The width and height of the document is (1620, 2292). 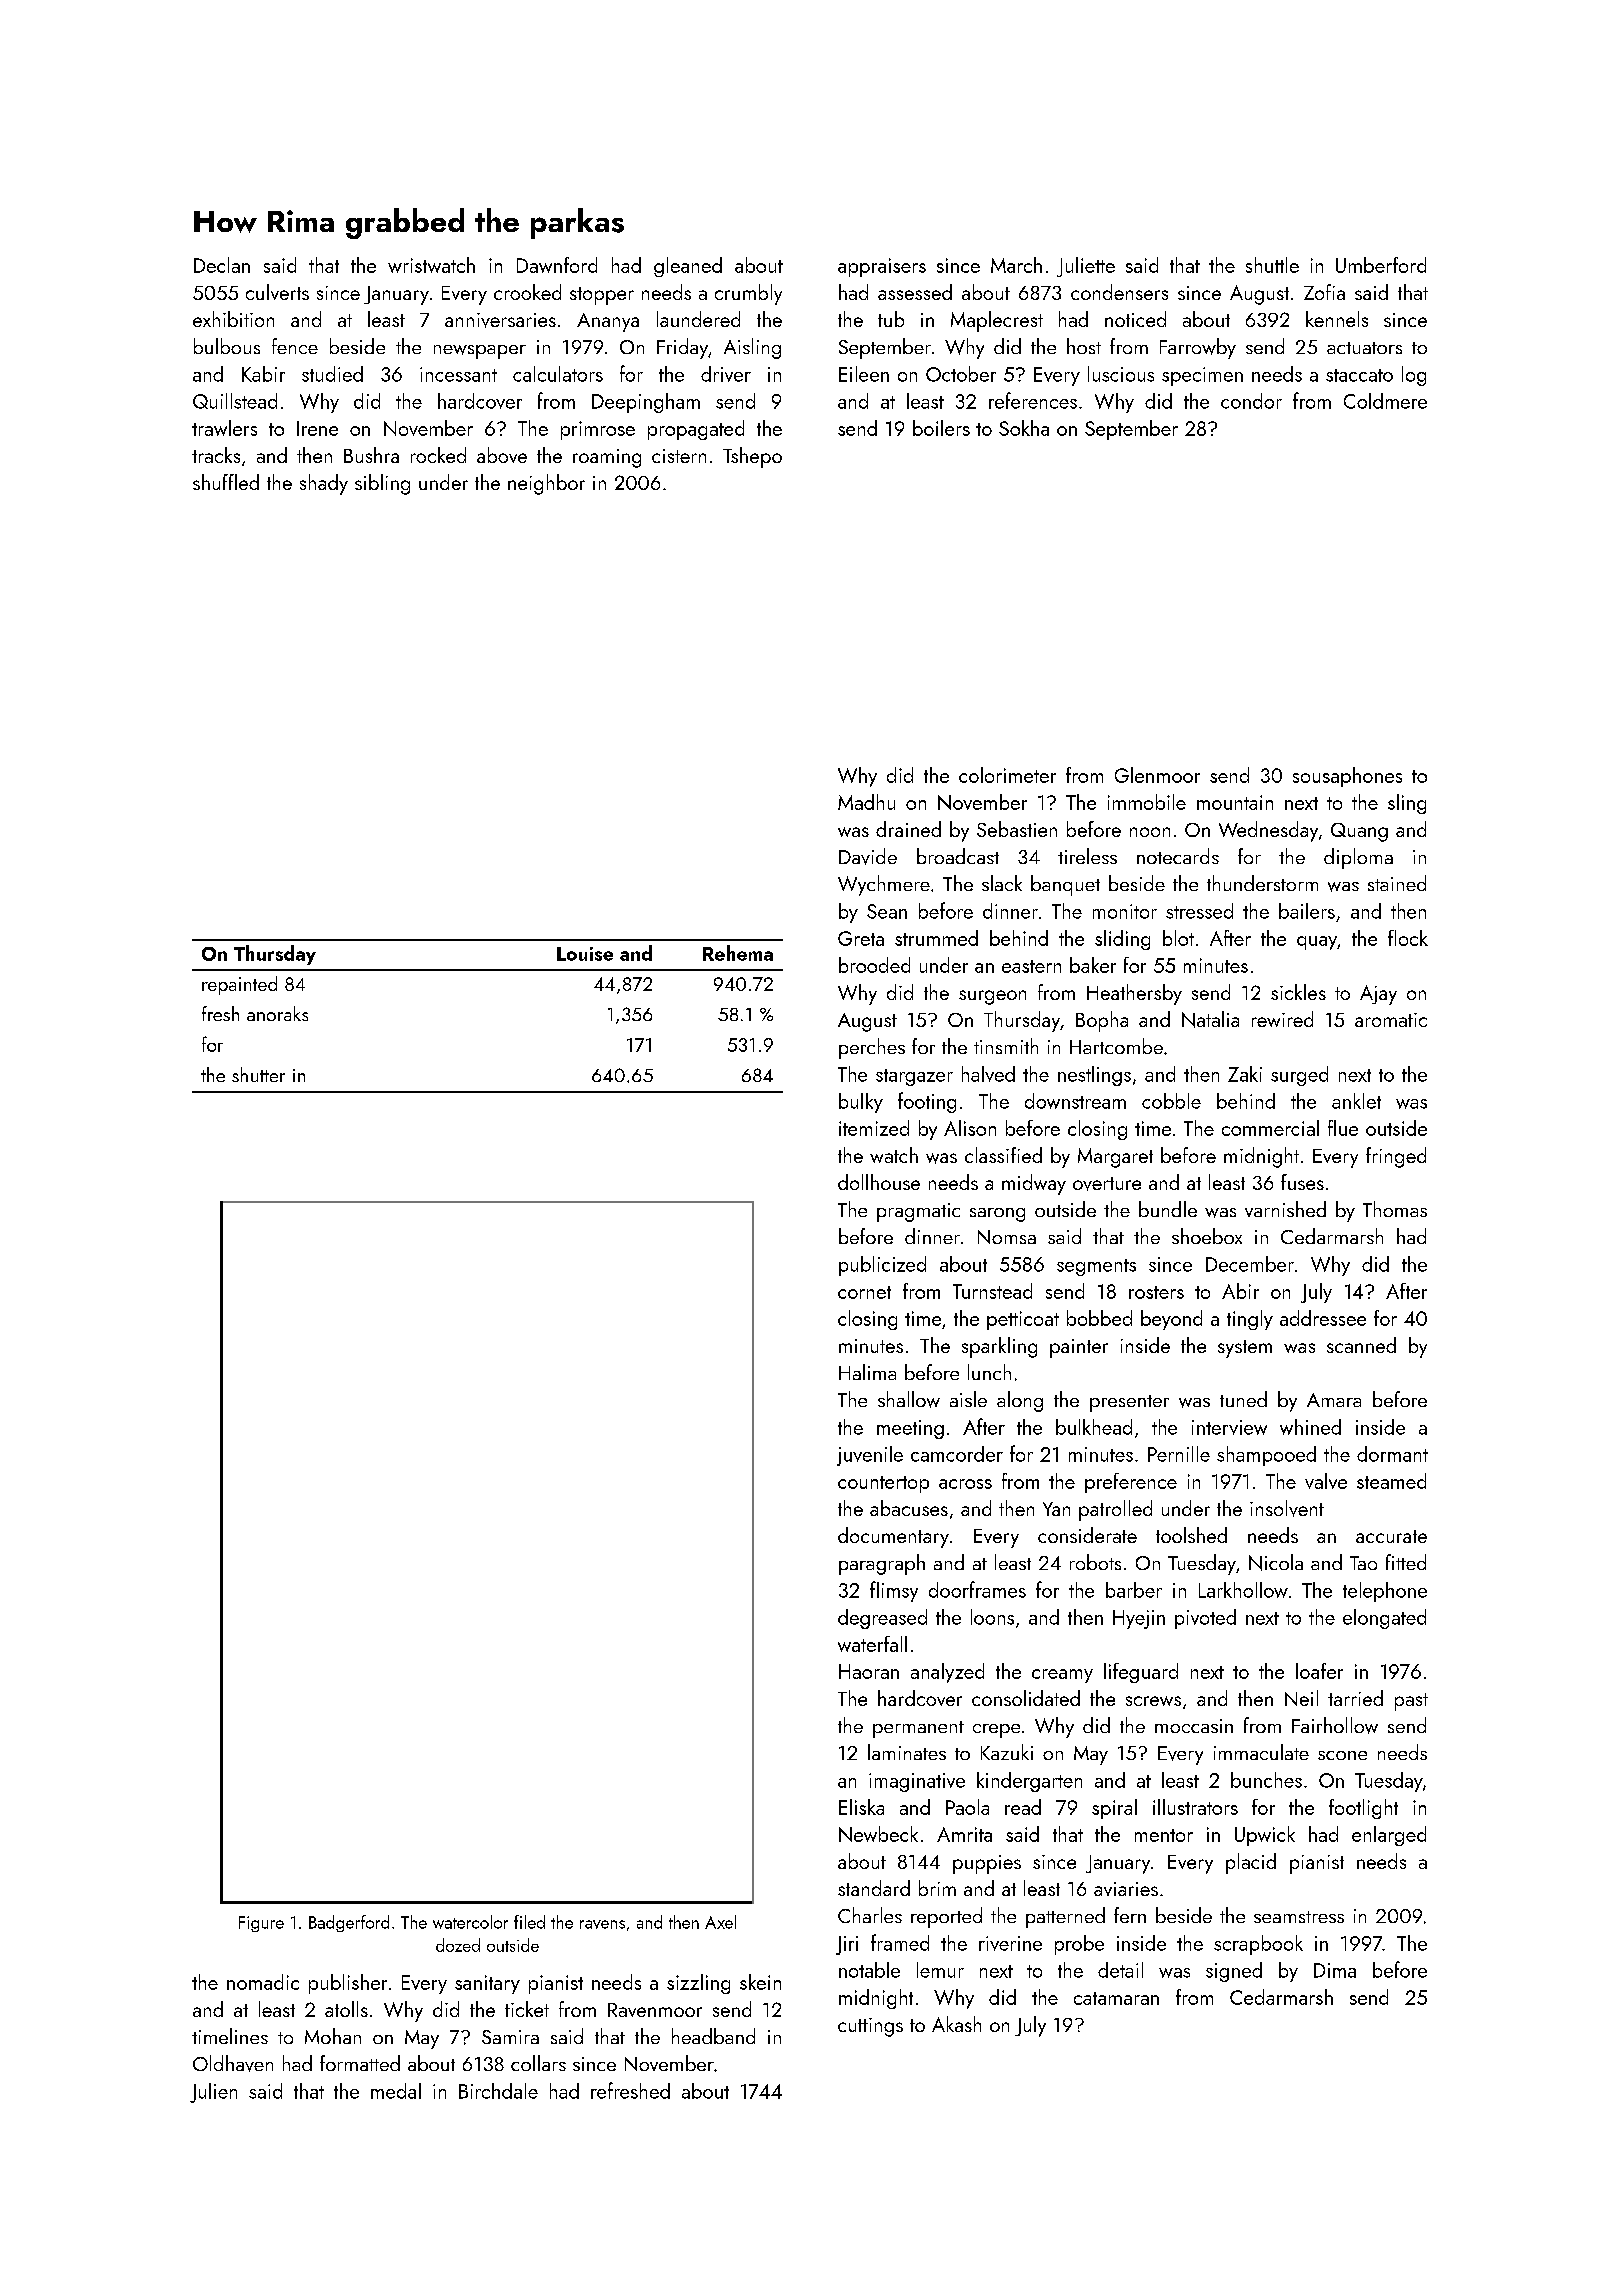 What do you see at coordinates (1414, 376) in the document?
I see `log` at bounding box center [1414, 376].
